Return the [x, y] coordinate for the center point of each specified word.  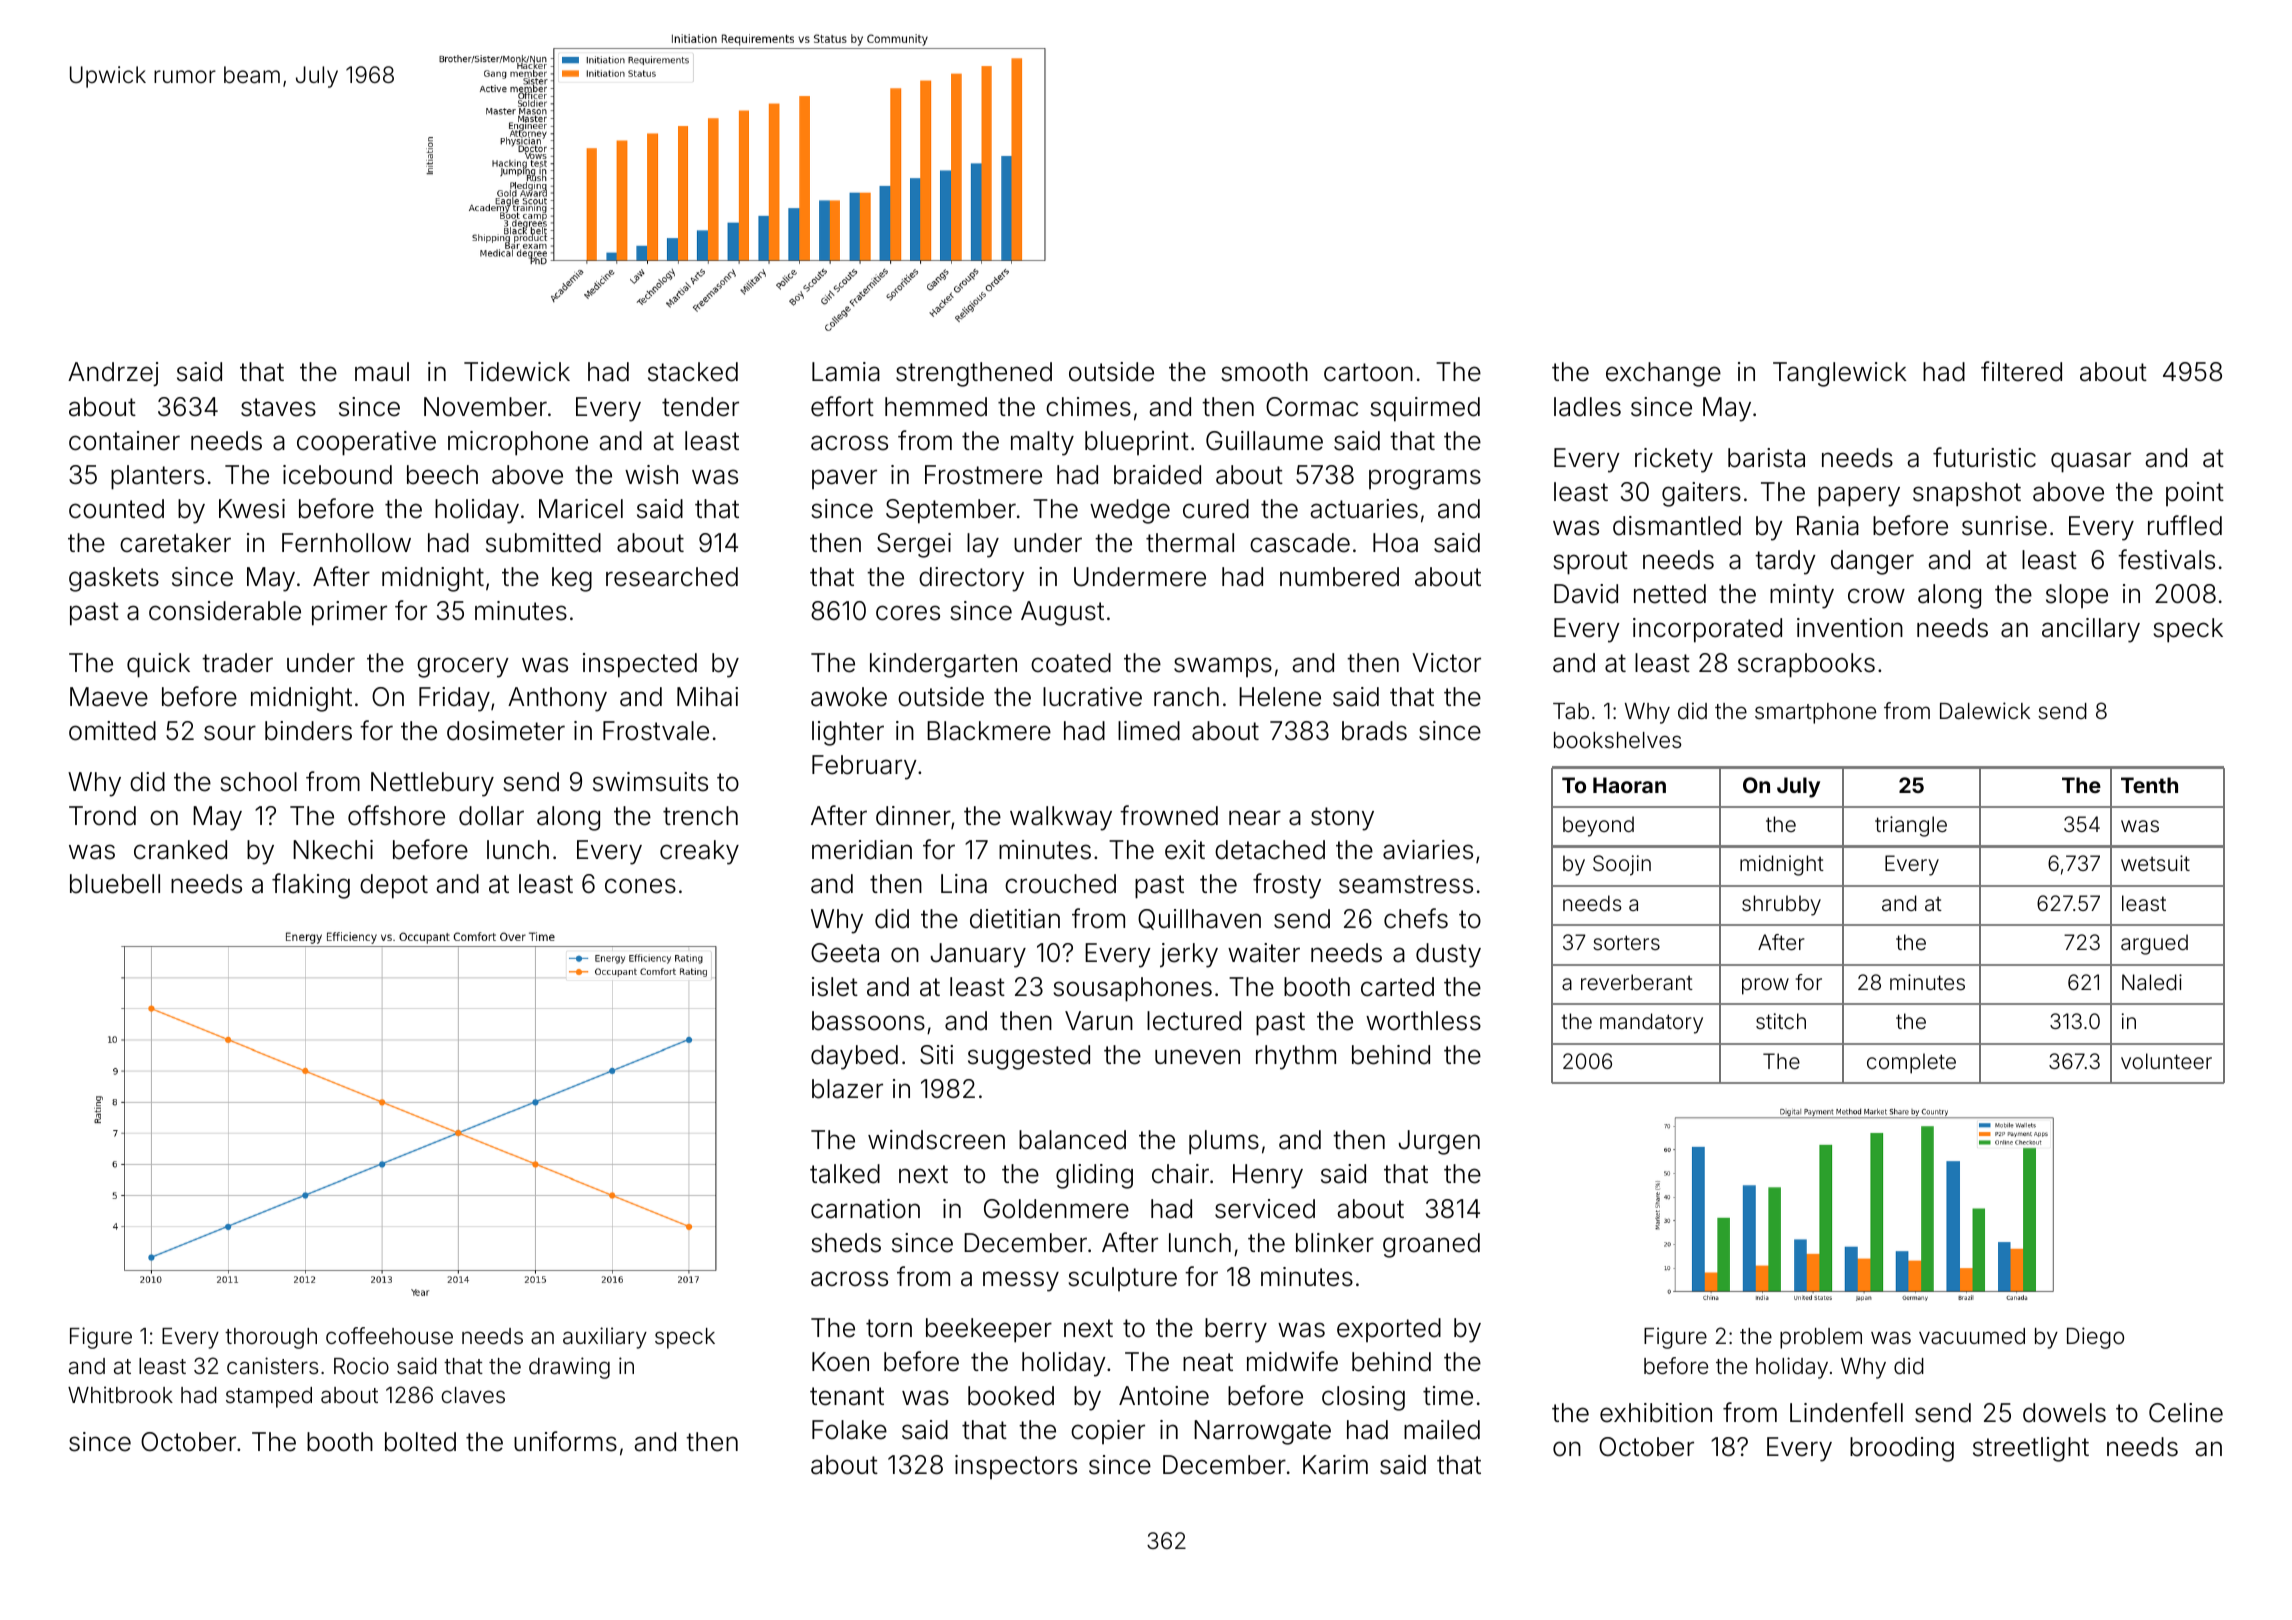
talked [845, 1174]
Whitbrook [120, 1395]
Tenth [2149, 785]
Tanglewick [1840, 374]
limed [1149, 731]
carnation [865, 1209]
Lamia [846, 372]
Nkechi [333, 850]
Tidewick [517, 372]
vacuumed [1972, 1336]
